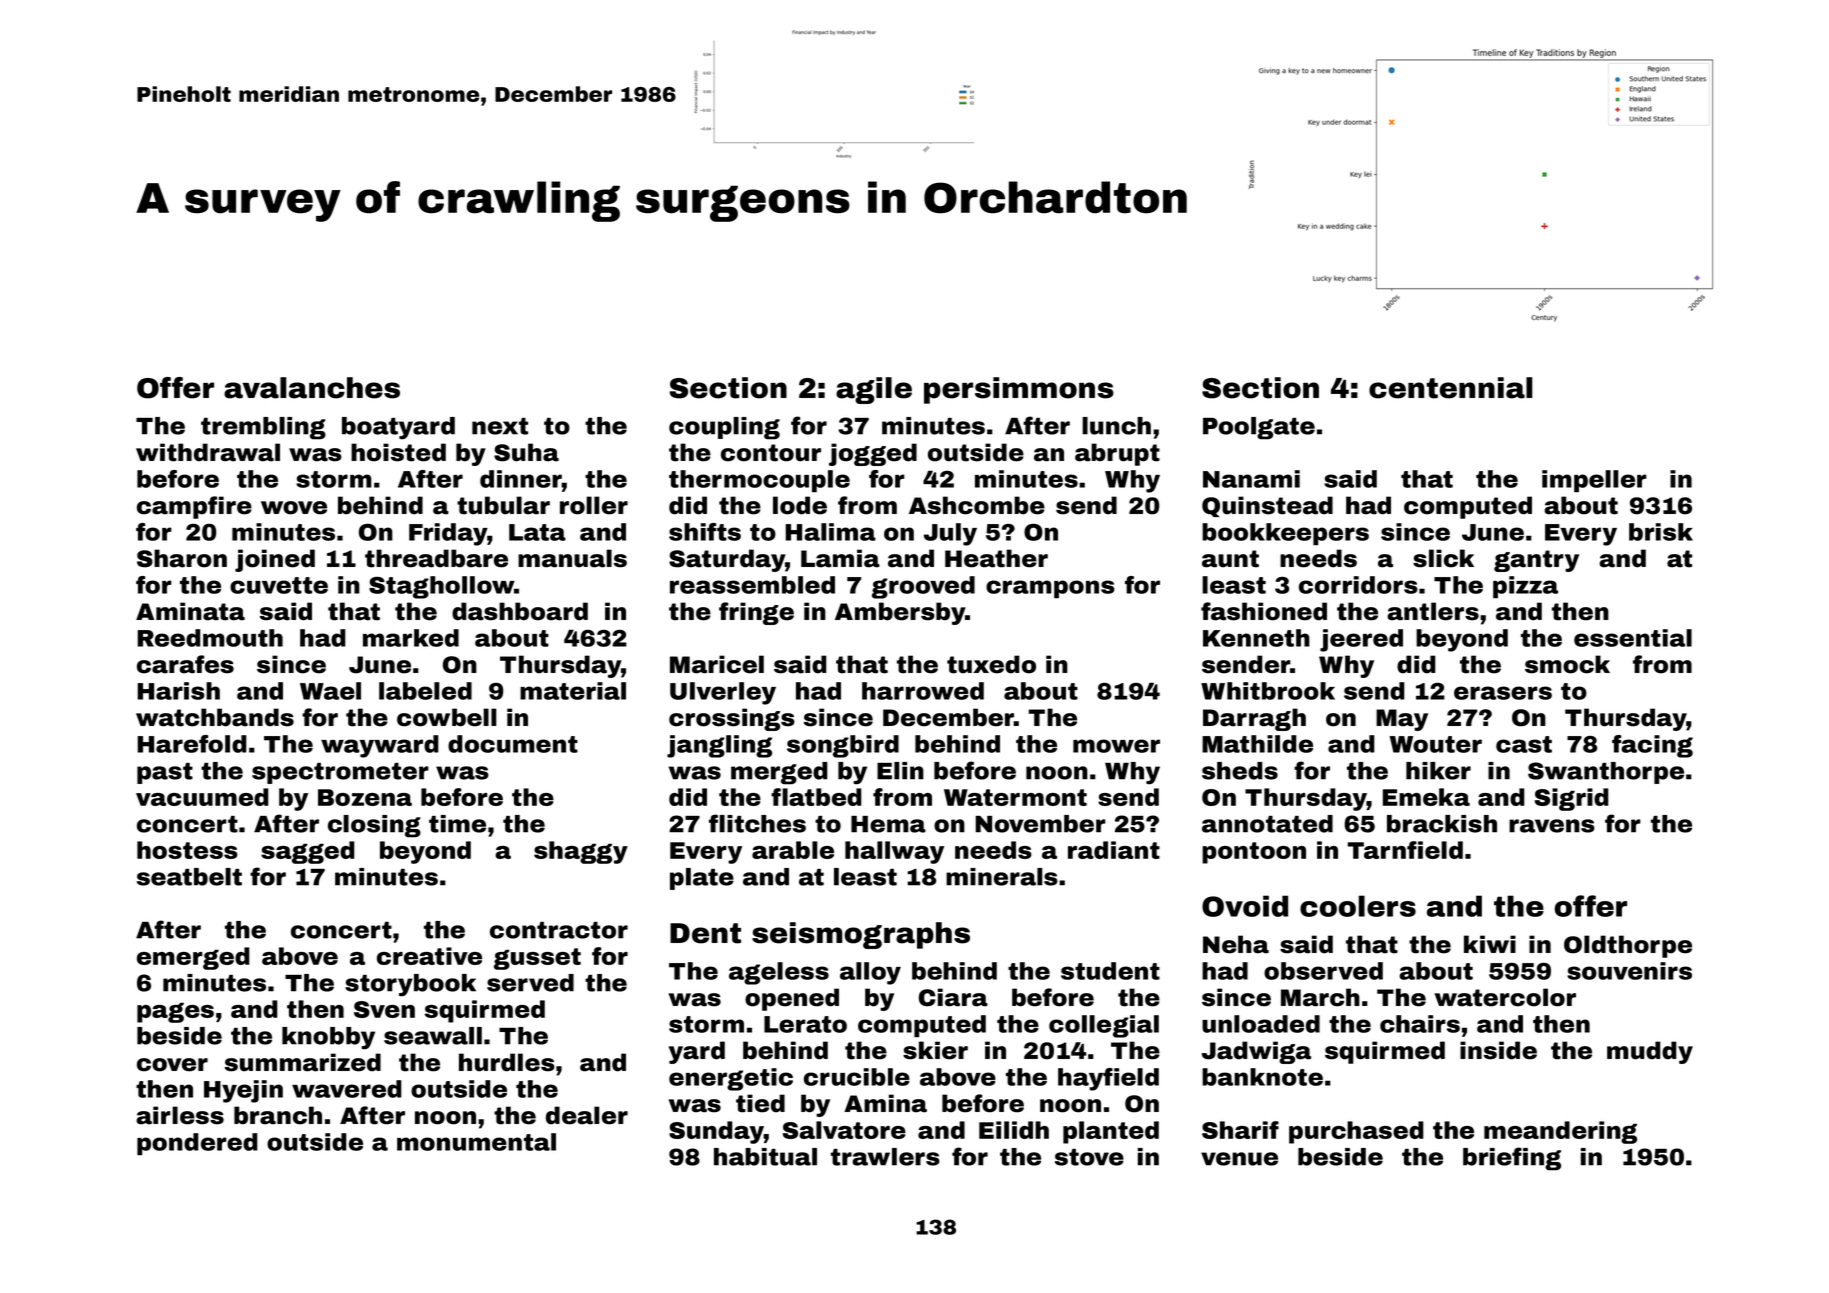  Describe the element at coordinates (977, 505) in the screenshot. I see `Ashcombe` at that location.
